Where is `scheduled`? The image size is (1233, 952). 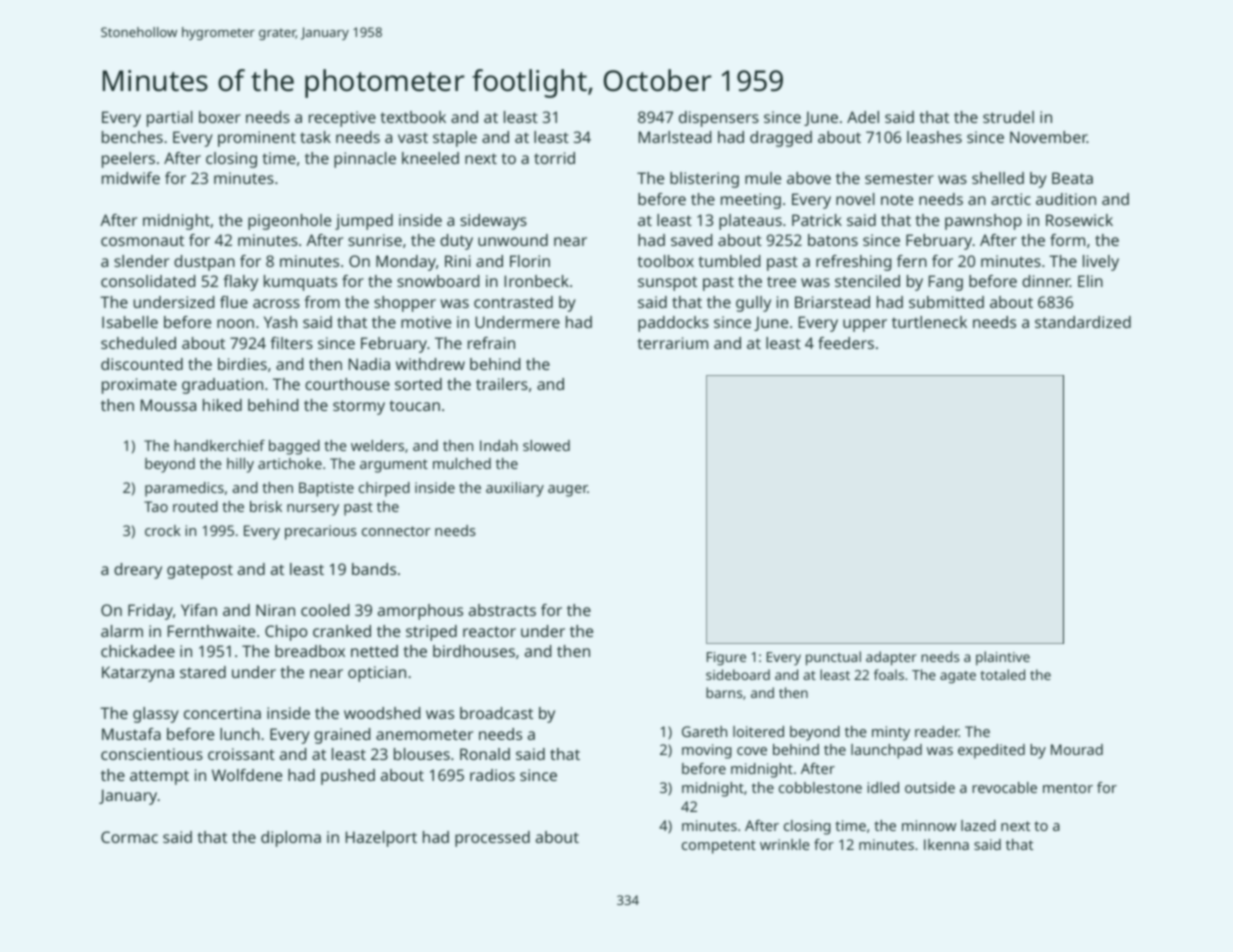 scheduled is located at coordinates (138, 343).
